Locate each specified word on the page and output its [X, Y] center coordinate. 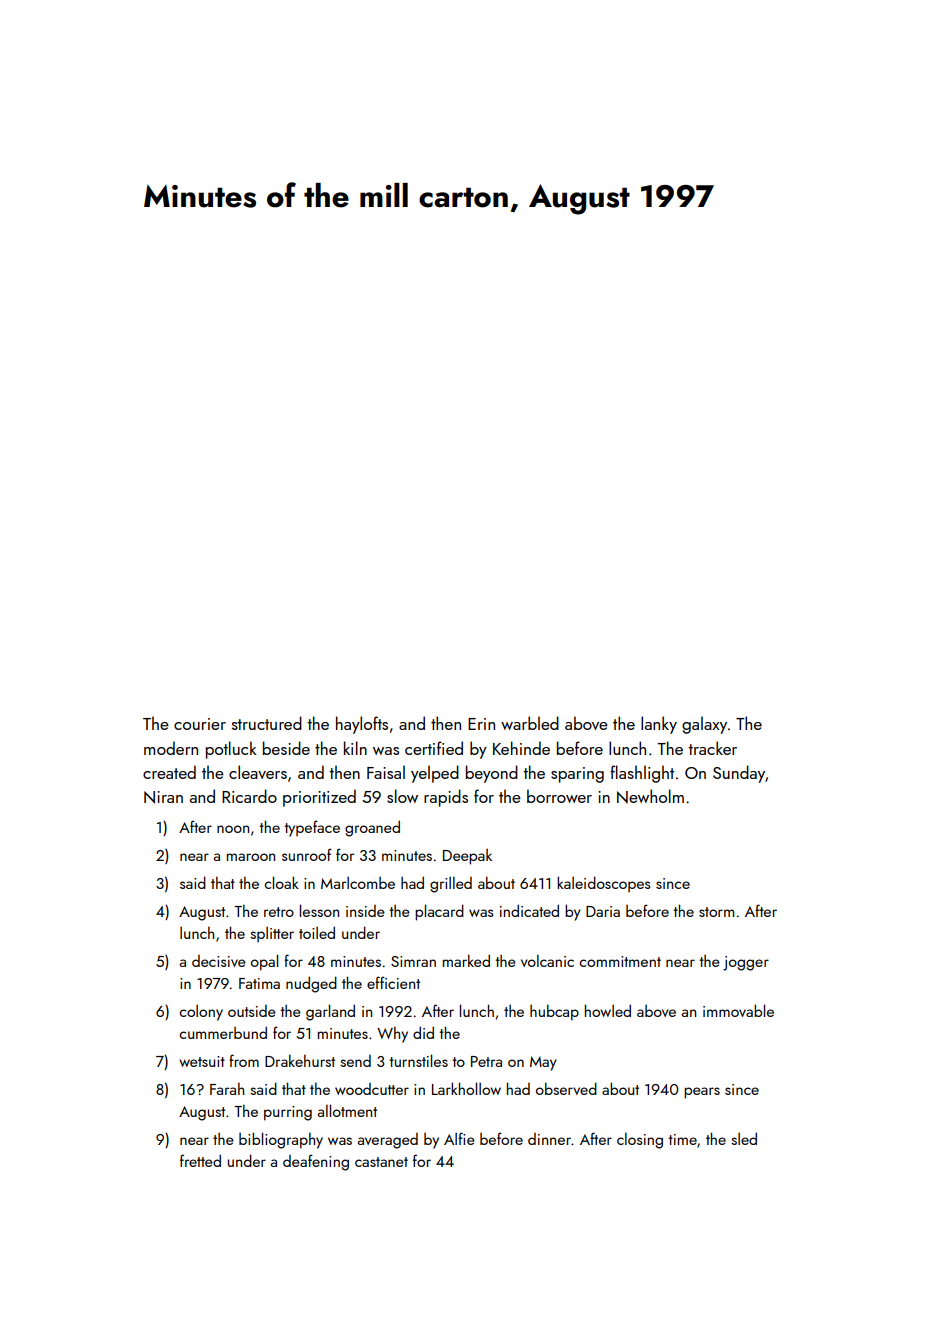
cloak [281, 882]
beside [286, 748]
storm [716, 912]
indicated [529, 910]
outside [252, 1011]
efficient [393, 982]
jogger [746, 963]
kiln [355, 748]
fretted [200, 1160]
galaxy [704, 725]
